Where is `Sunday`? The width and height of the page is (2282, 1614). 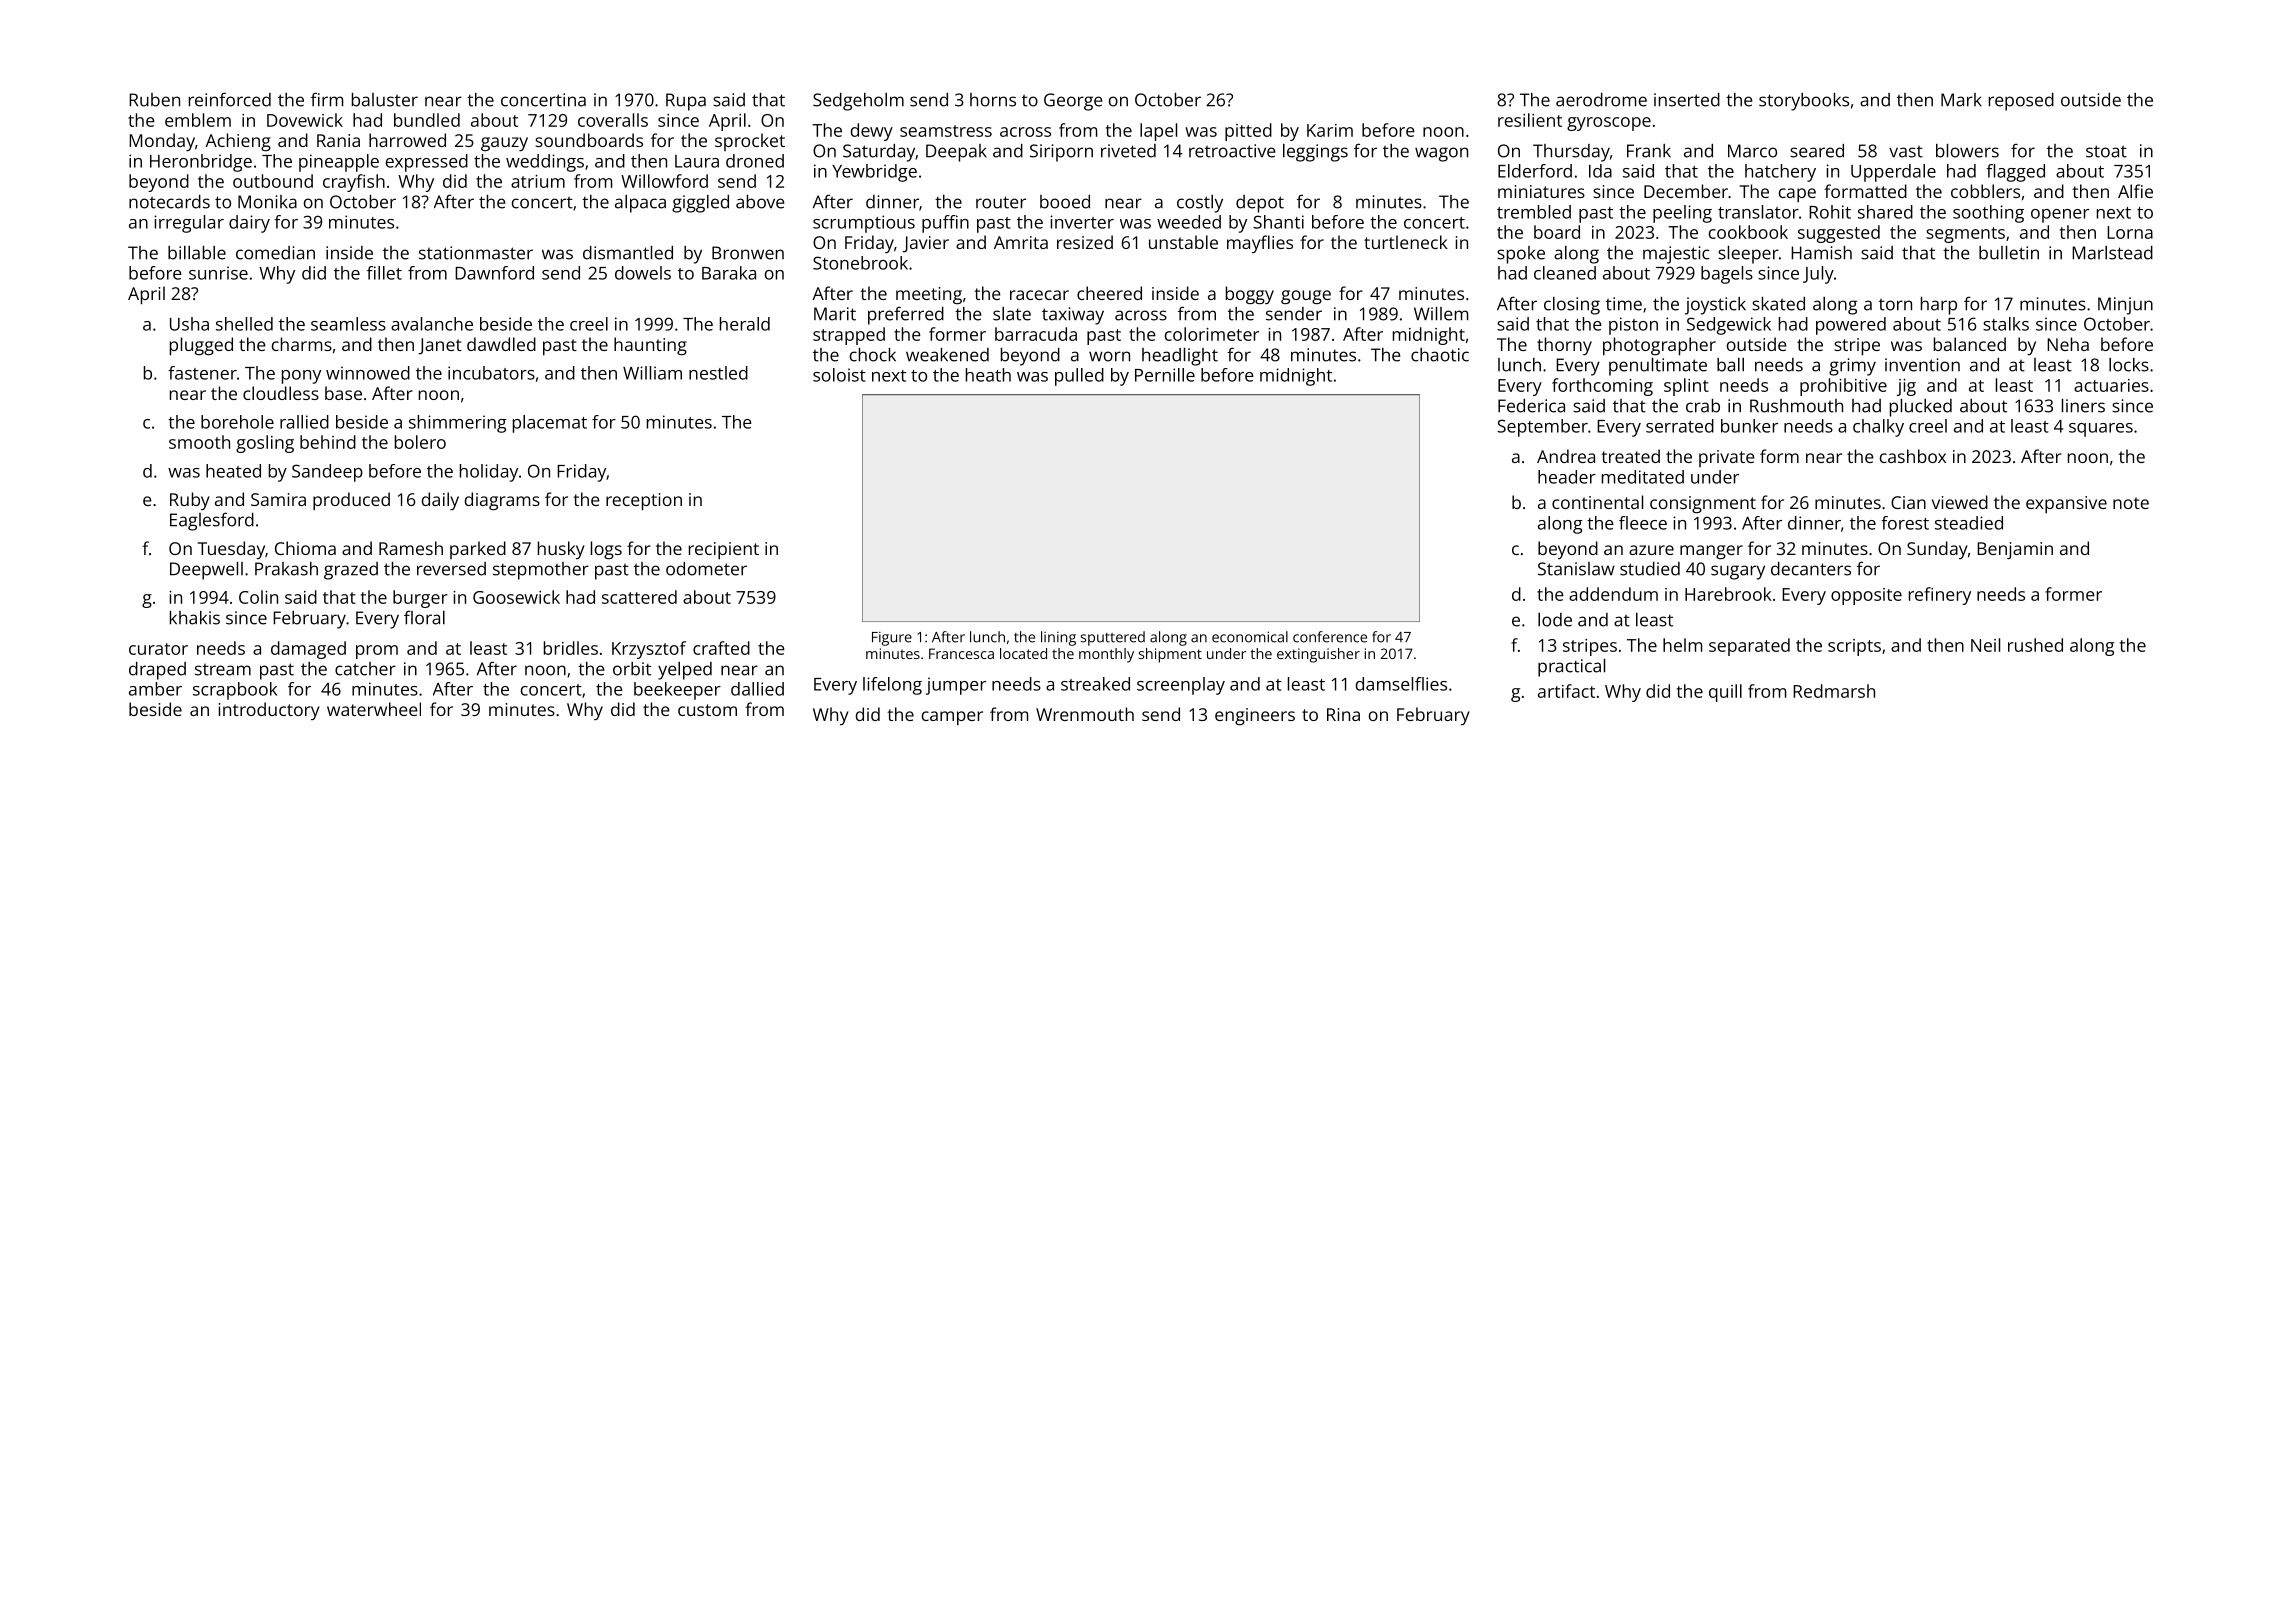
Sunday is located at coordinates (1937, 550).
